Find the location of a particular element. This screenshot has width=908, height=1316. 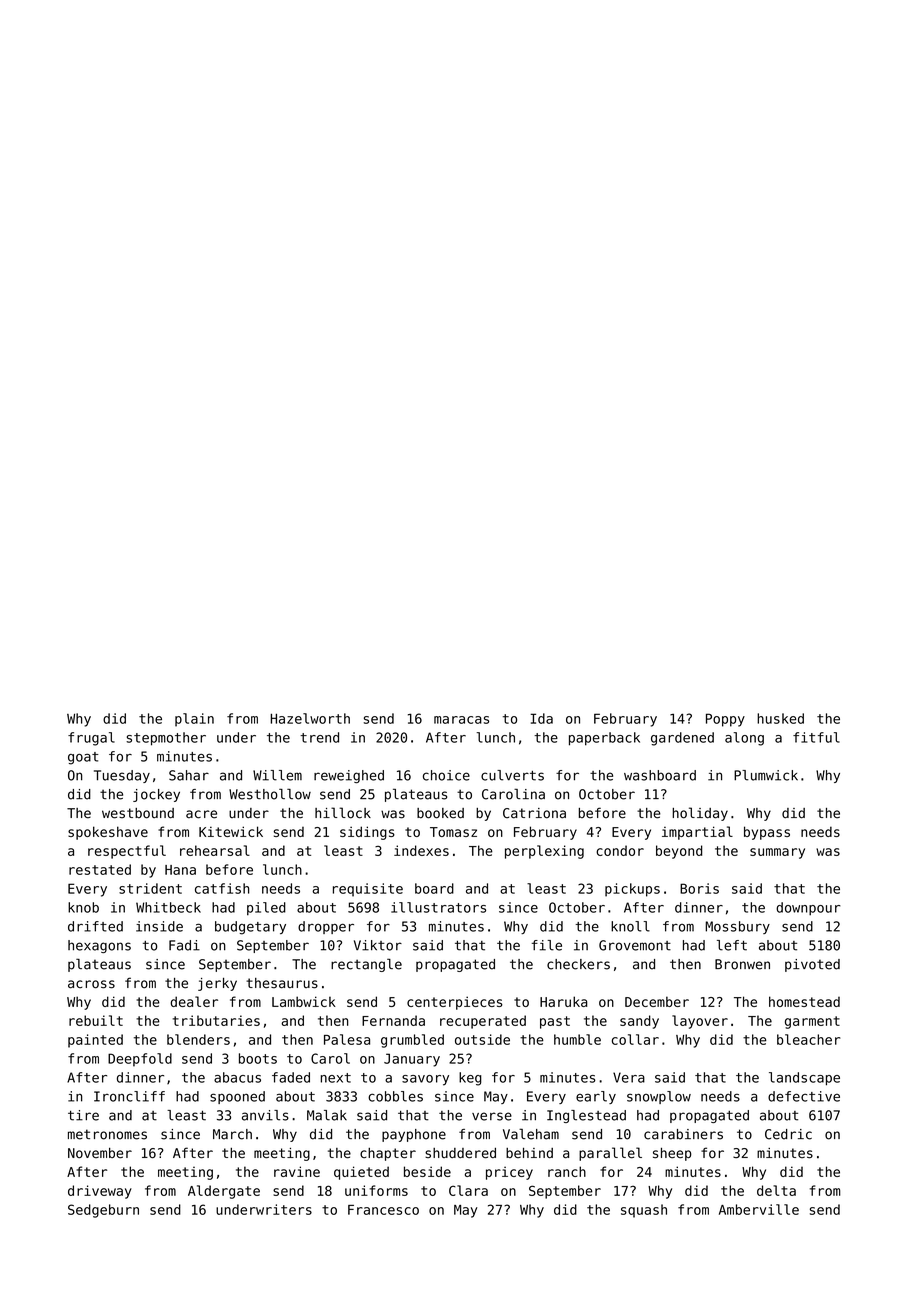

rehearsal is located at coordinates (215, 850).
